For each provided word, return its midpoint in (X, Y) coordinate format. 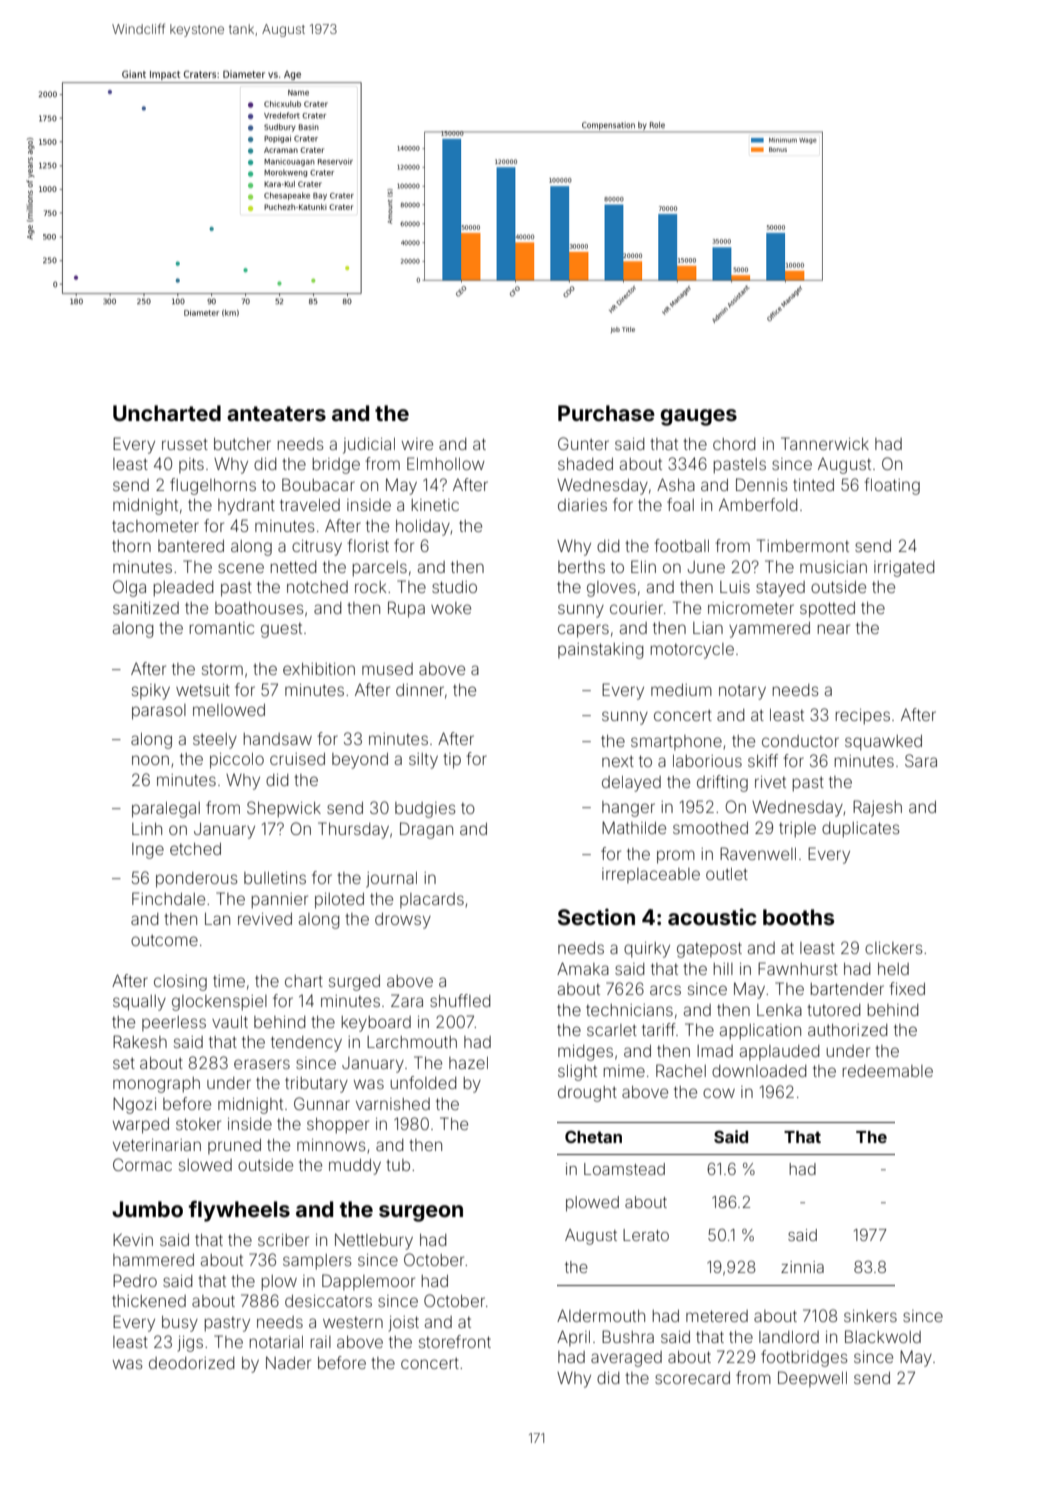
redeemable (888, 1071)
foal (680, 504)
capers (583, 631)
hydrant (246, 507)
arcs (665, 990)
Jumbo (147, 1209)
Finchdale (168, 898)
